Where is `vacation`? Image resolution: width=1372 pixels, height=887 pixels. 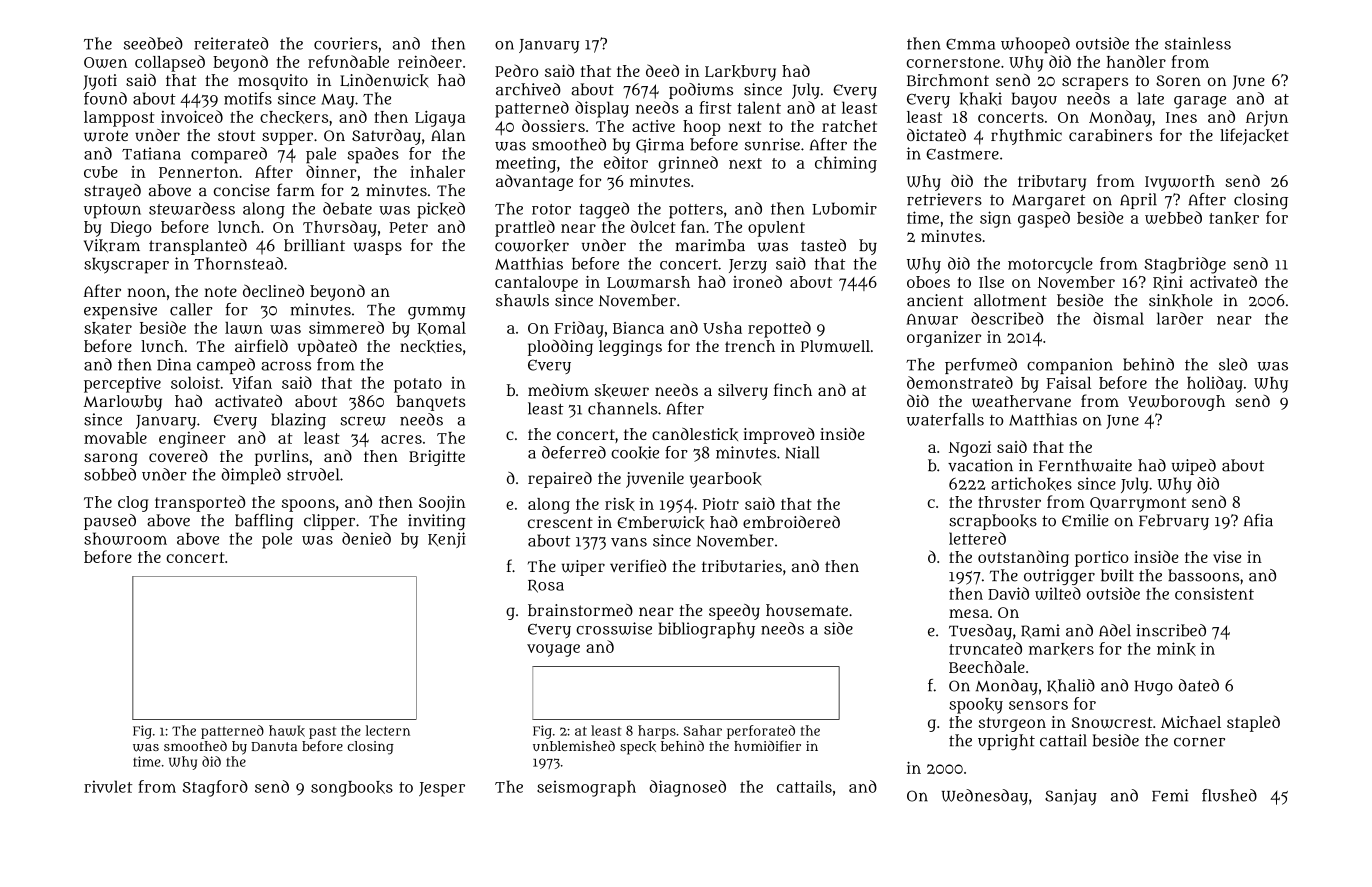 vacation is located at coordinates (980, 465).
